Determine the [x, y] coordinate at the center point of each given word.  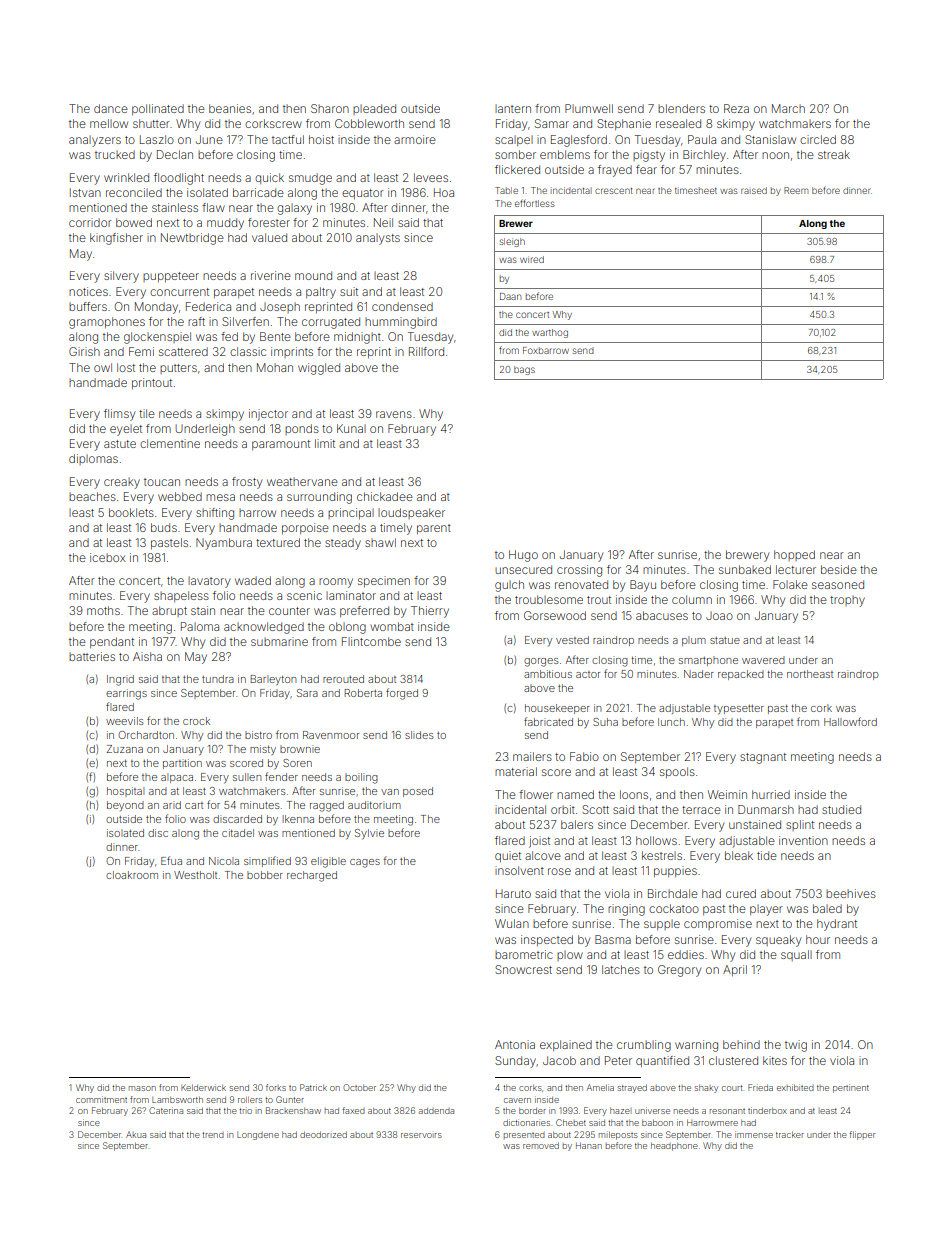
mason [142, 1088]
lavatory [209, 582]
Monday [156, 308]
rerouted [343, 679]
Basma [613, 939]
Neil [383, 222]
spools [677, 772]
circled [818, 139]
